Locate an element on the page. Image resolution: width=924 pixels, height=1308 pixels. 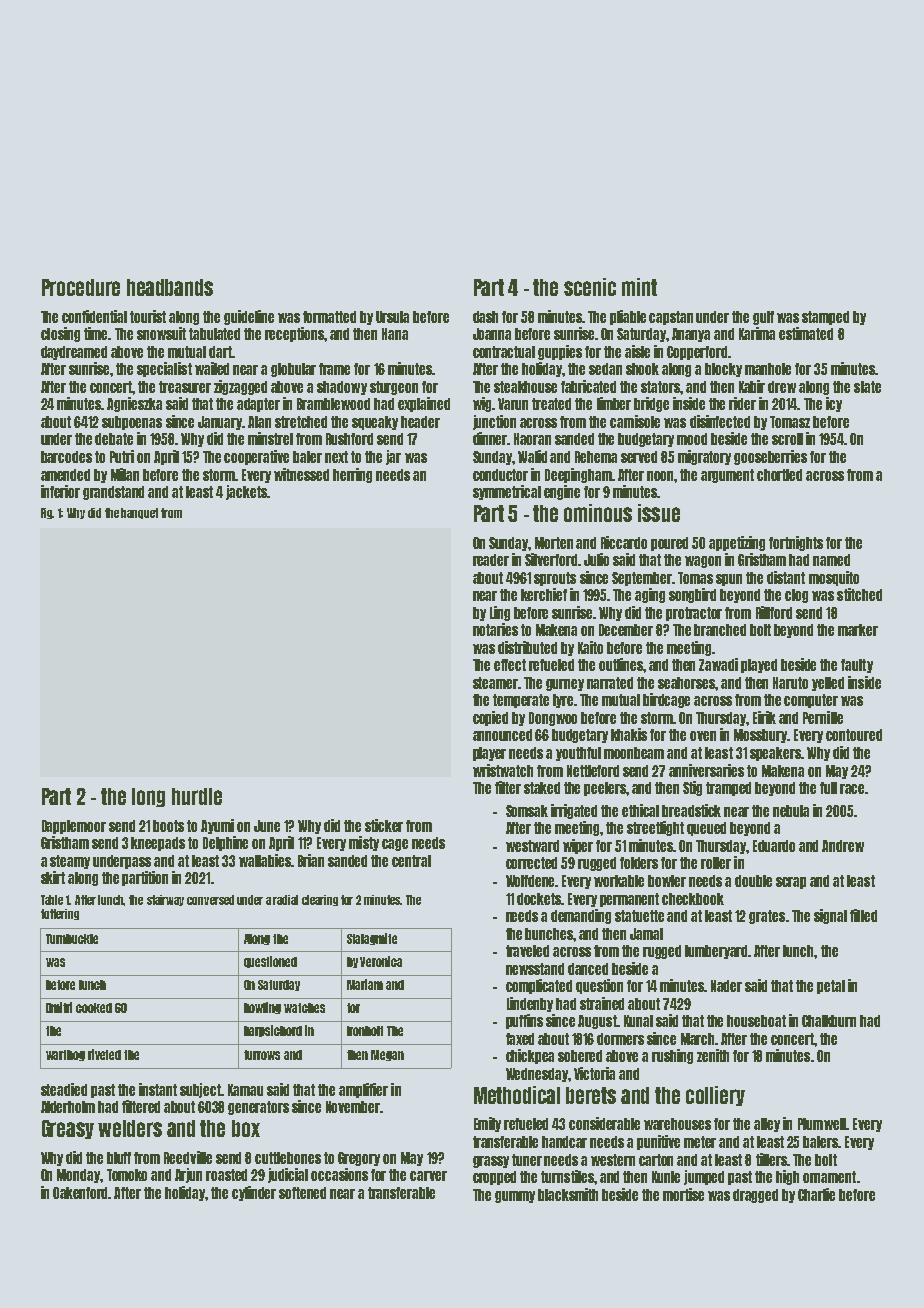
gurney is located at coordinates (565, 685).
